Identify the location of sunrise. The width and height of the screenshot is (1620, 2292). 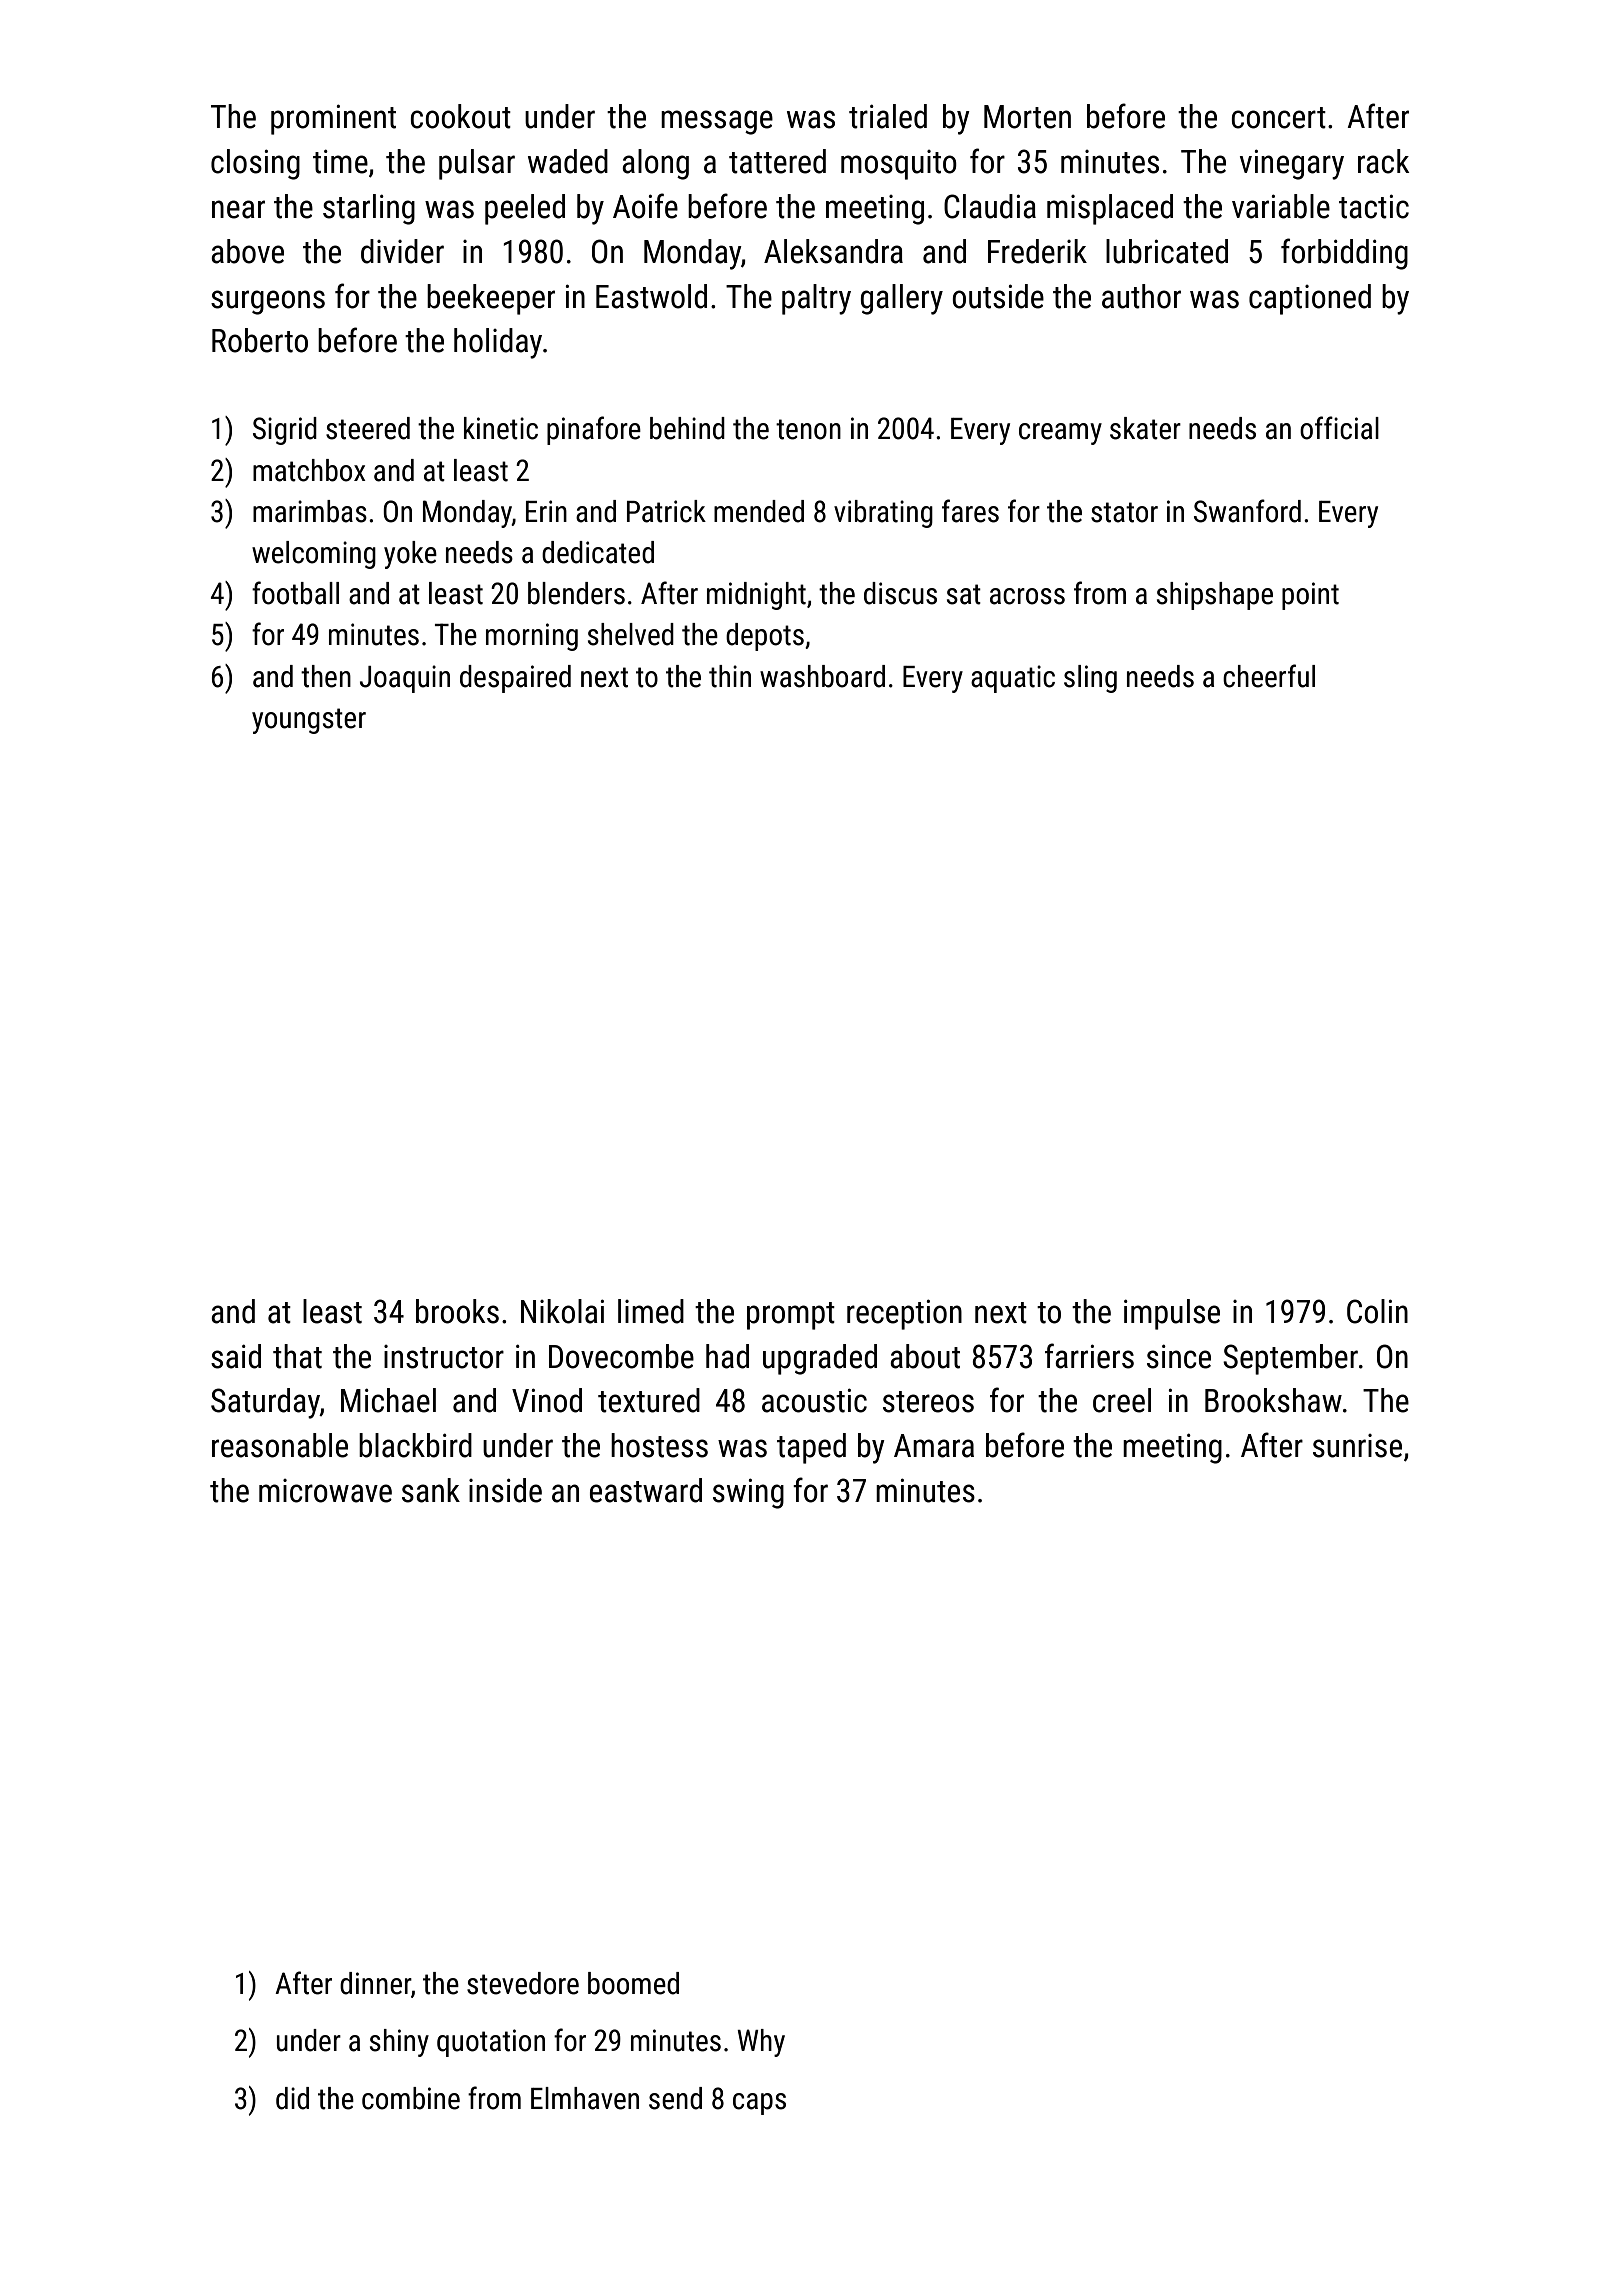
(1357, 1446).
